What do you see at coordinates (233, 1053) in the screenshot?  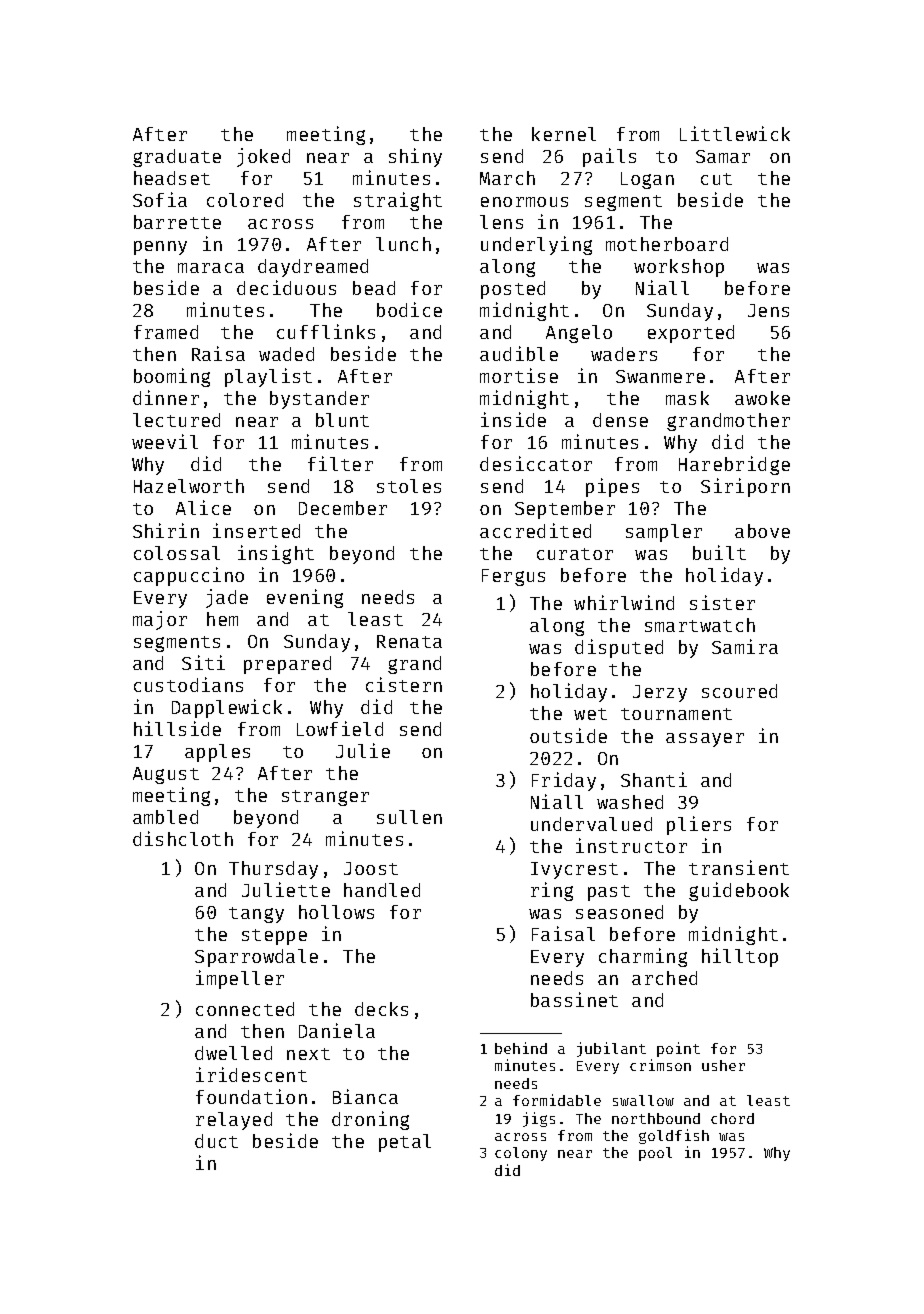 I see `dwelled` at bounding box center [233, 1053].
